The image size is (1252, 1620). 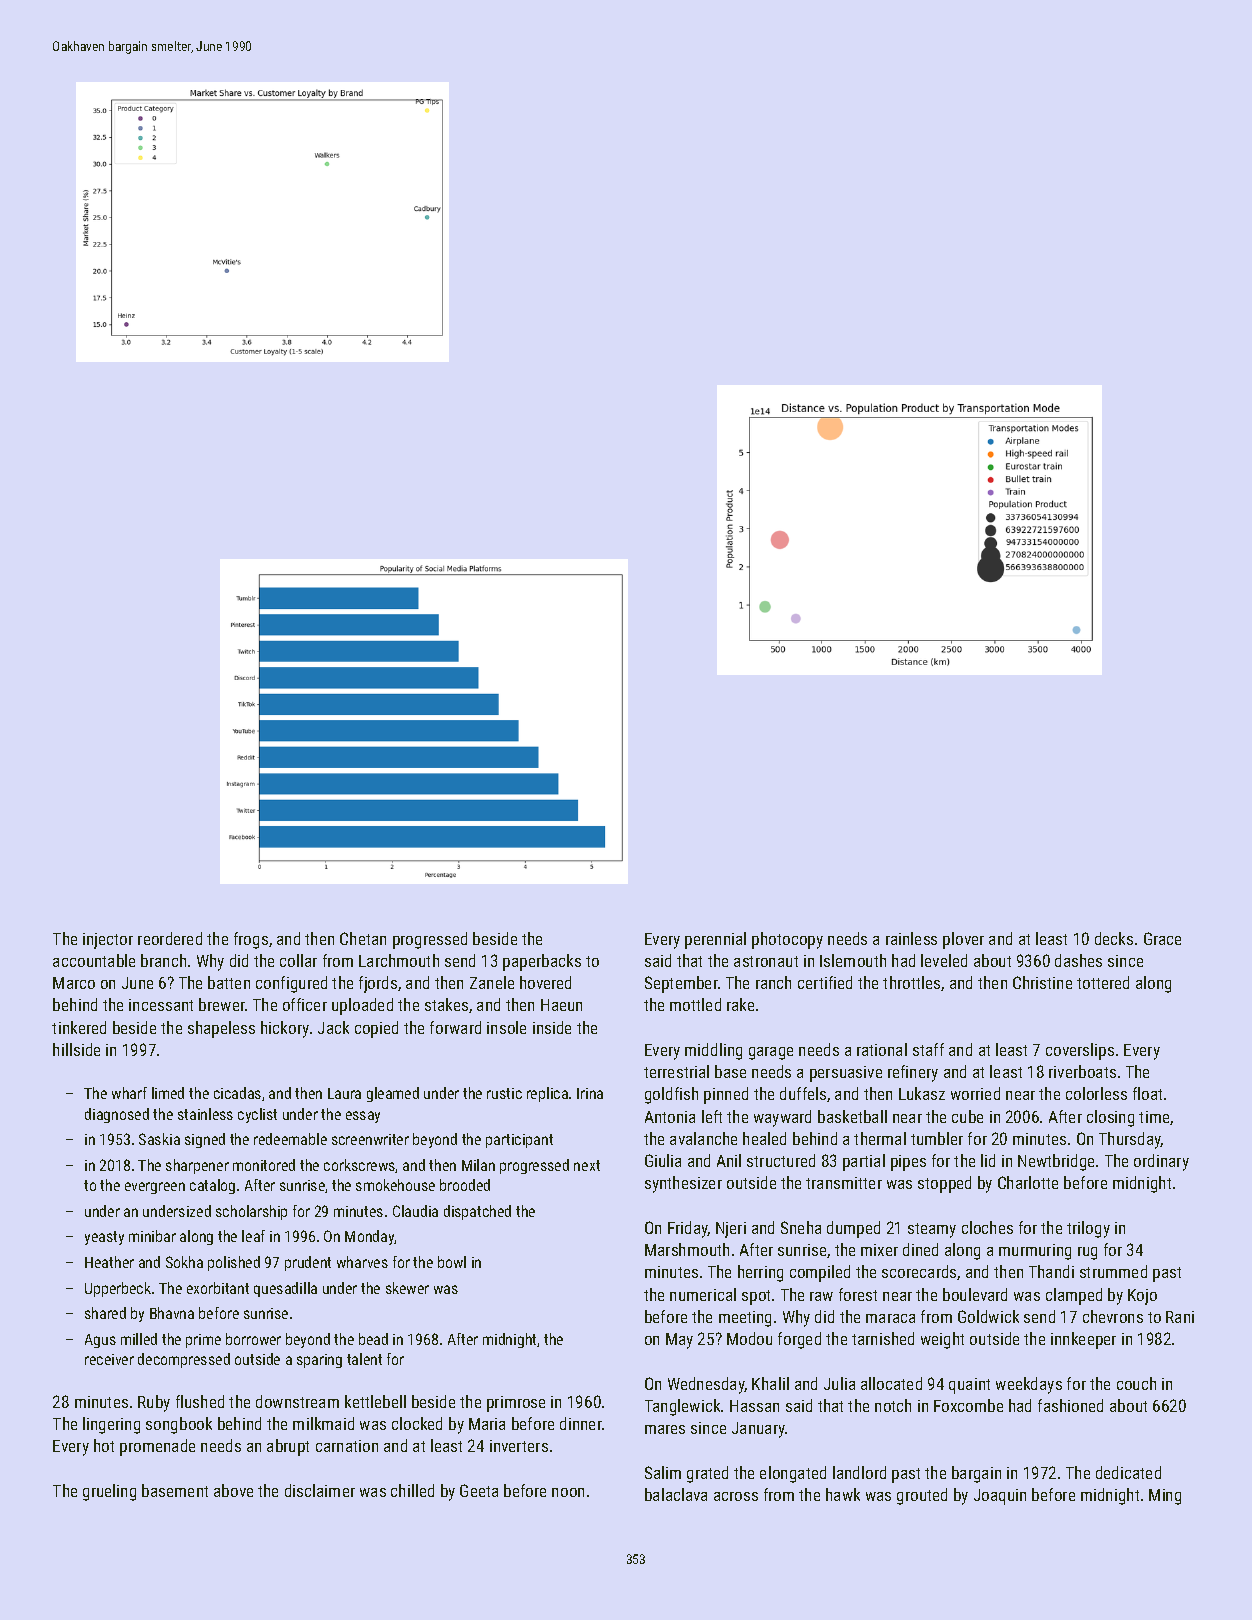 What do you see at coordinates (665, 1429) in the page?
I see `mares` at bounding box center [665, 1429].
